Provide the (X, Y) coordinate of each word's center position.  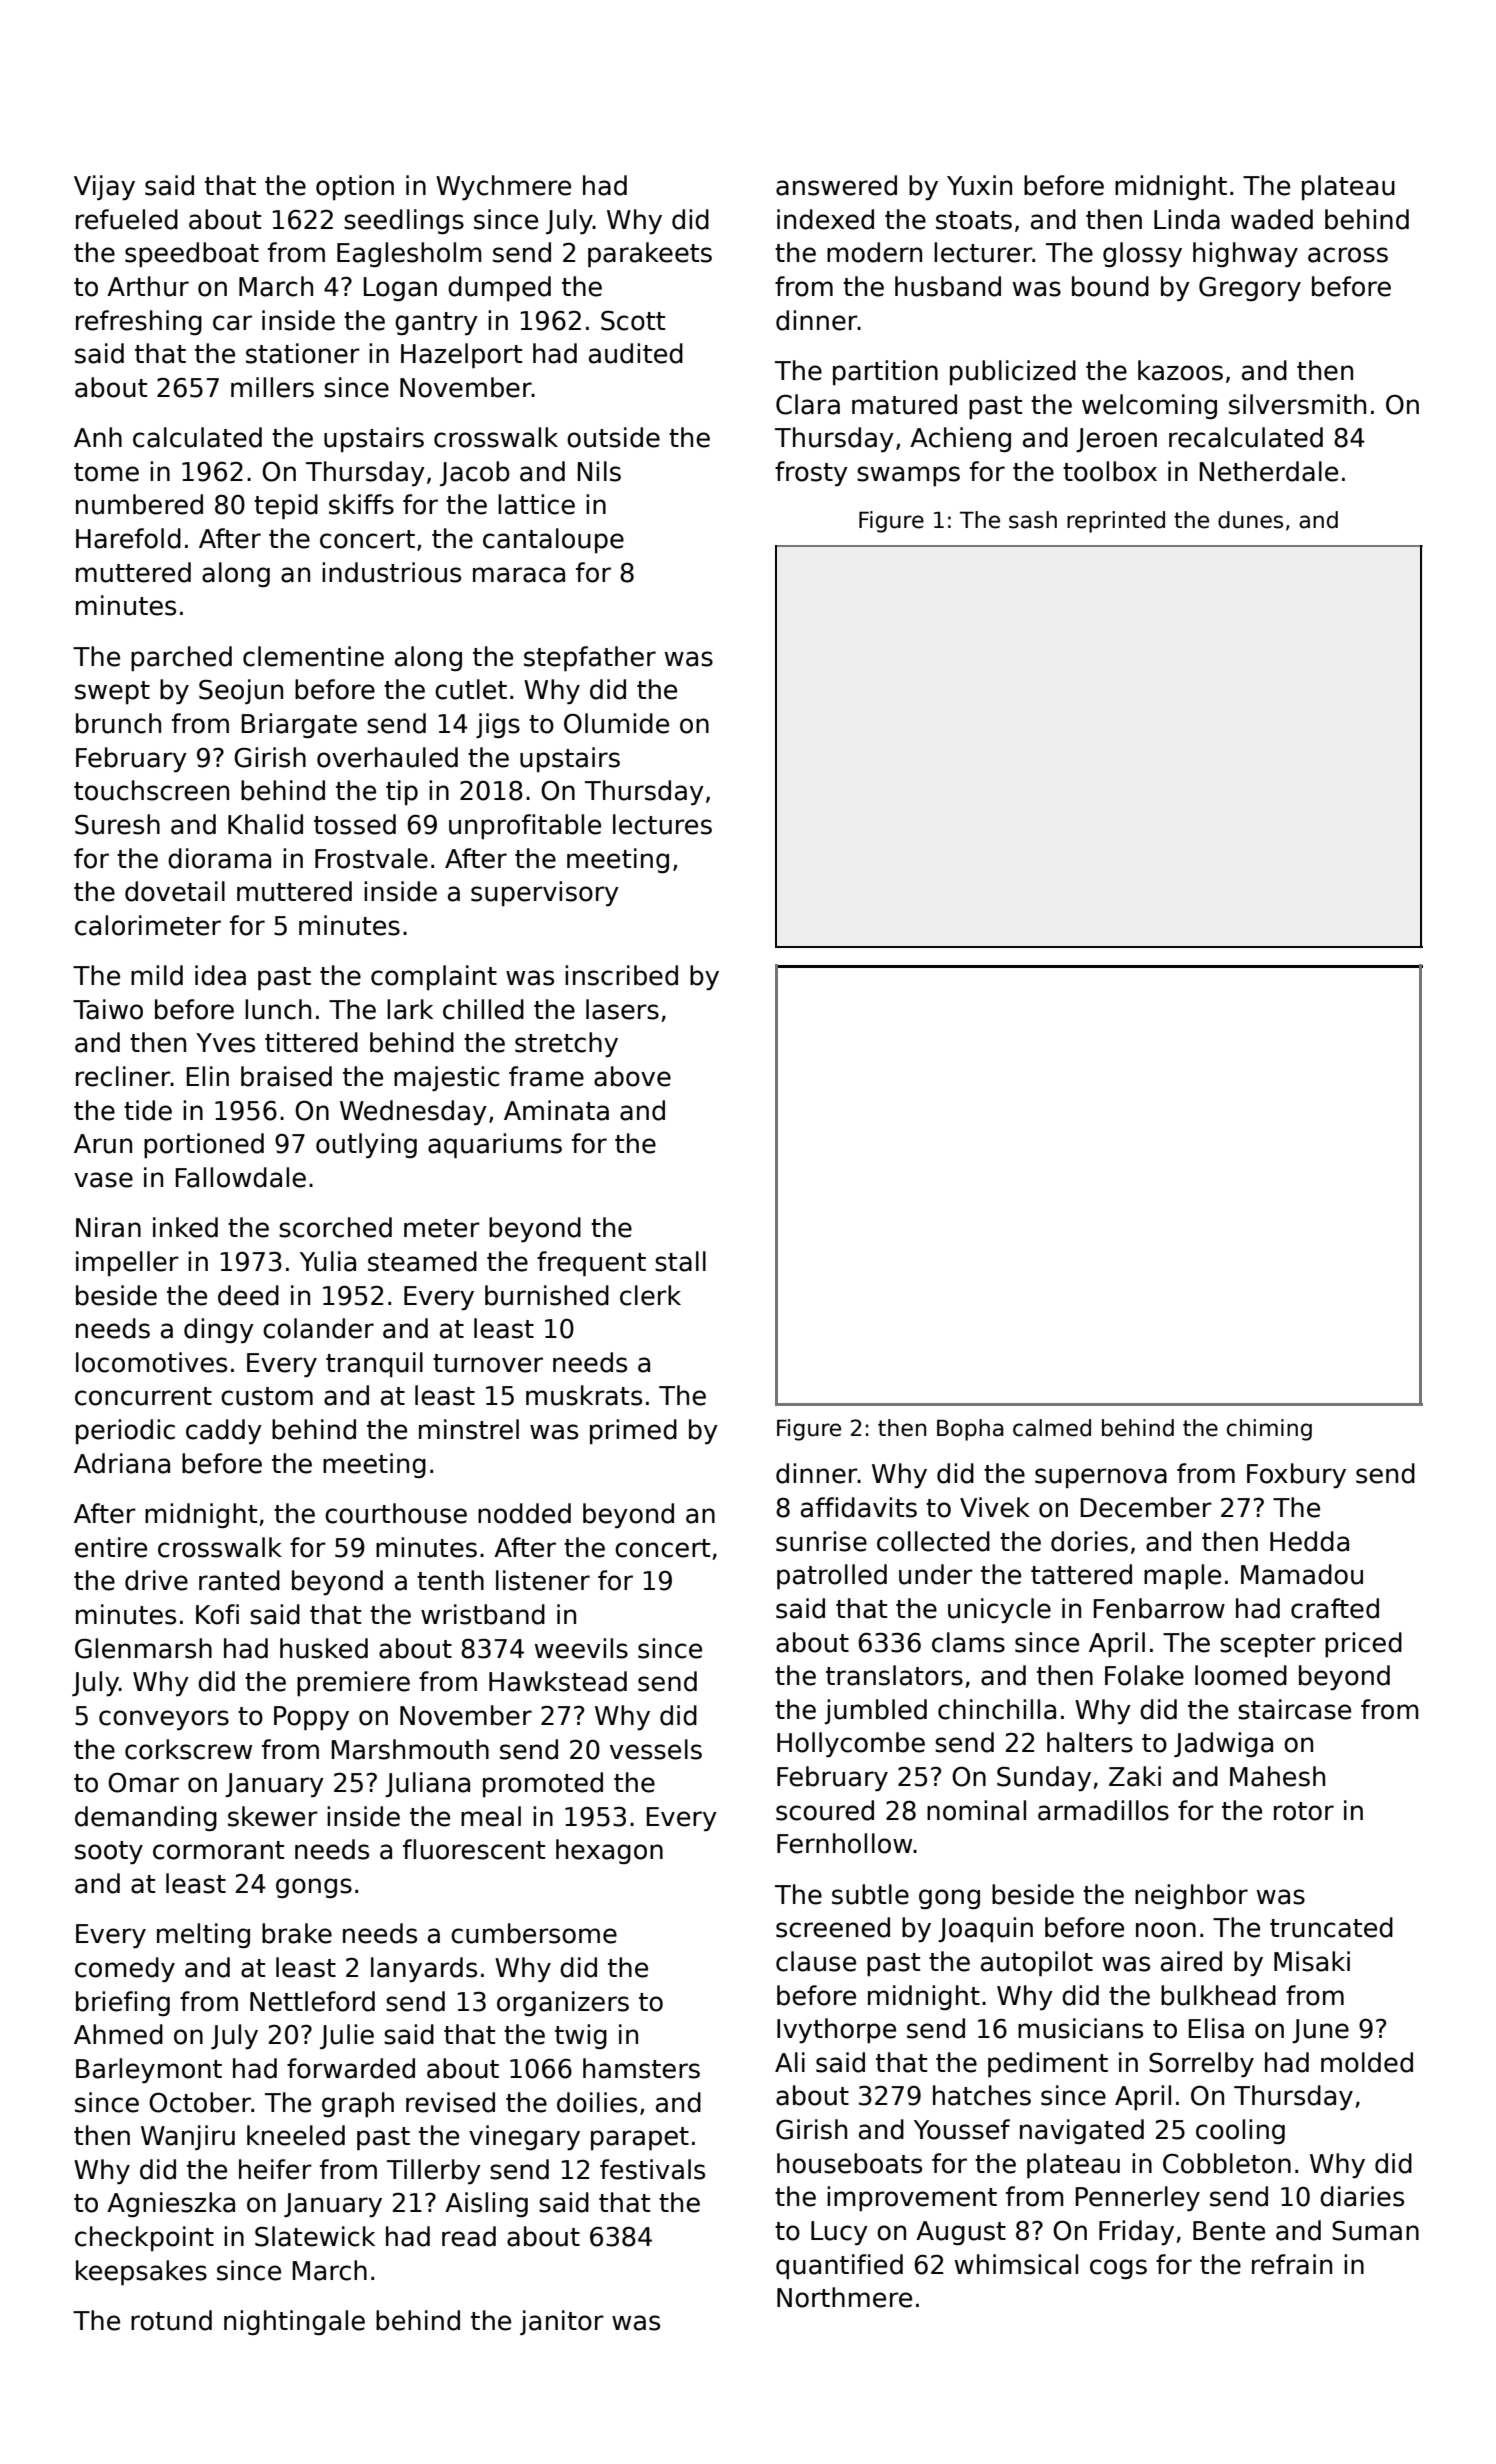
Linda (1187, 219)
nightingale (294, 2322)
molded (1367, 2062)
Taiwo (108, 1009)
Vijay (104, 187)
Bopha (970, 1430)
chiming (1269, 1430)
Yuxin (979, 185)
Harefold (128, 538)
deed (248, 1295)
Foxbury (1296, 1475)
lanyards (424, 1969)
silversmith (1297, 404)
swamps (908, 476)
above (632, 1076)
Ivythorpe (836, 2030)
